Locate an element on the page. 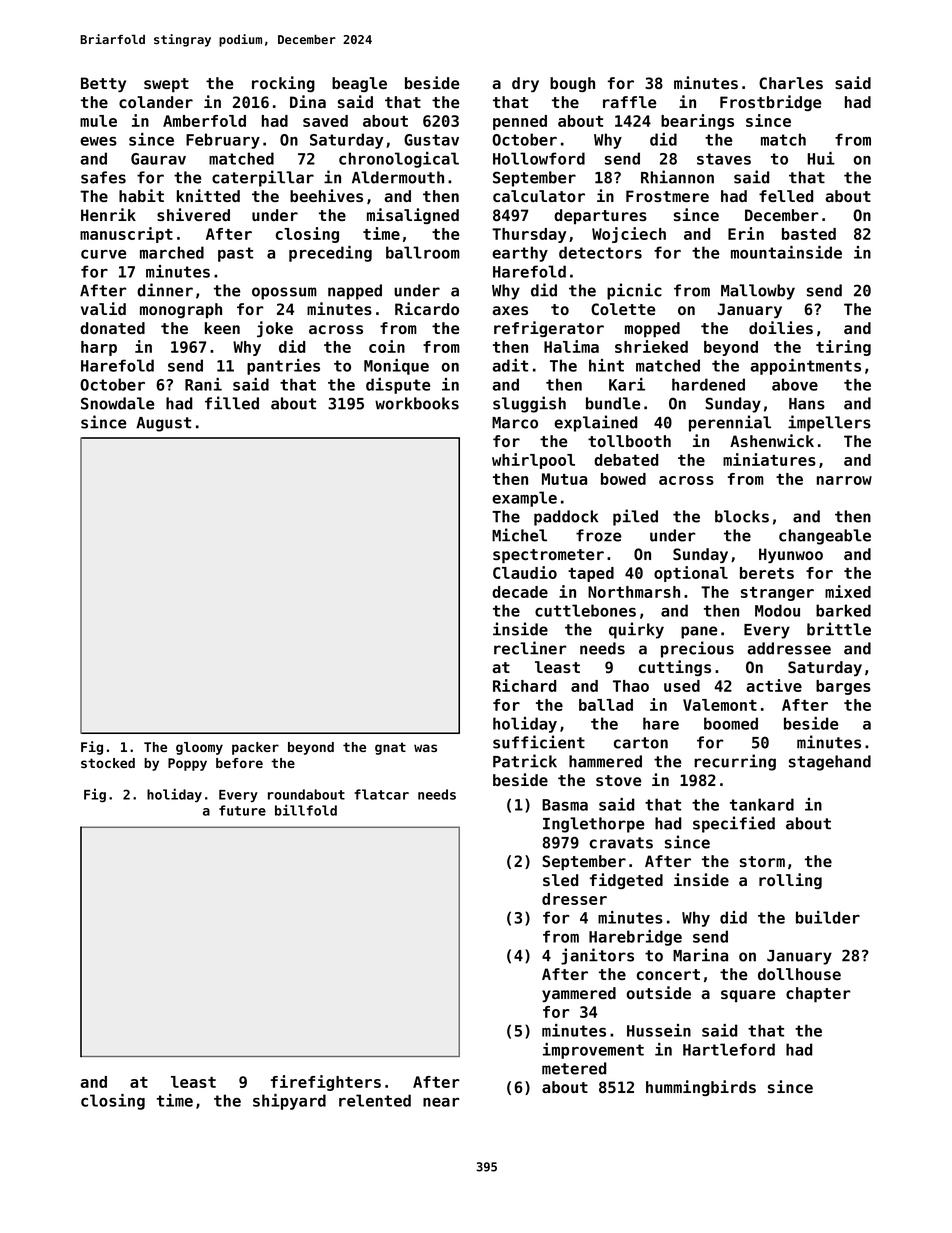 This document has width=952, height=1233. calculator is located at coordinates (539, 196).
